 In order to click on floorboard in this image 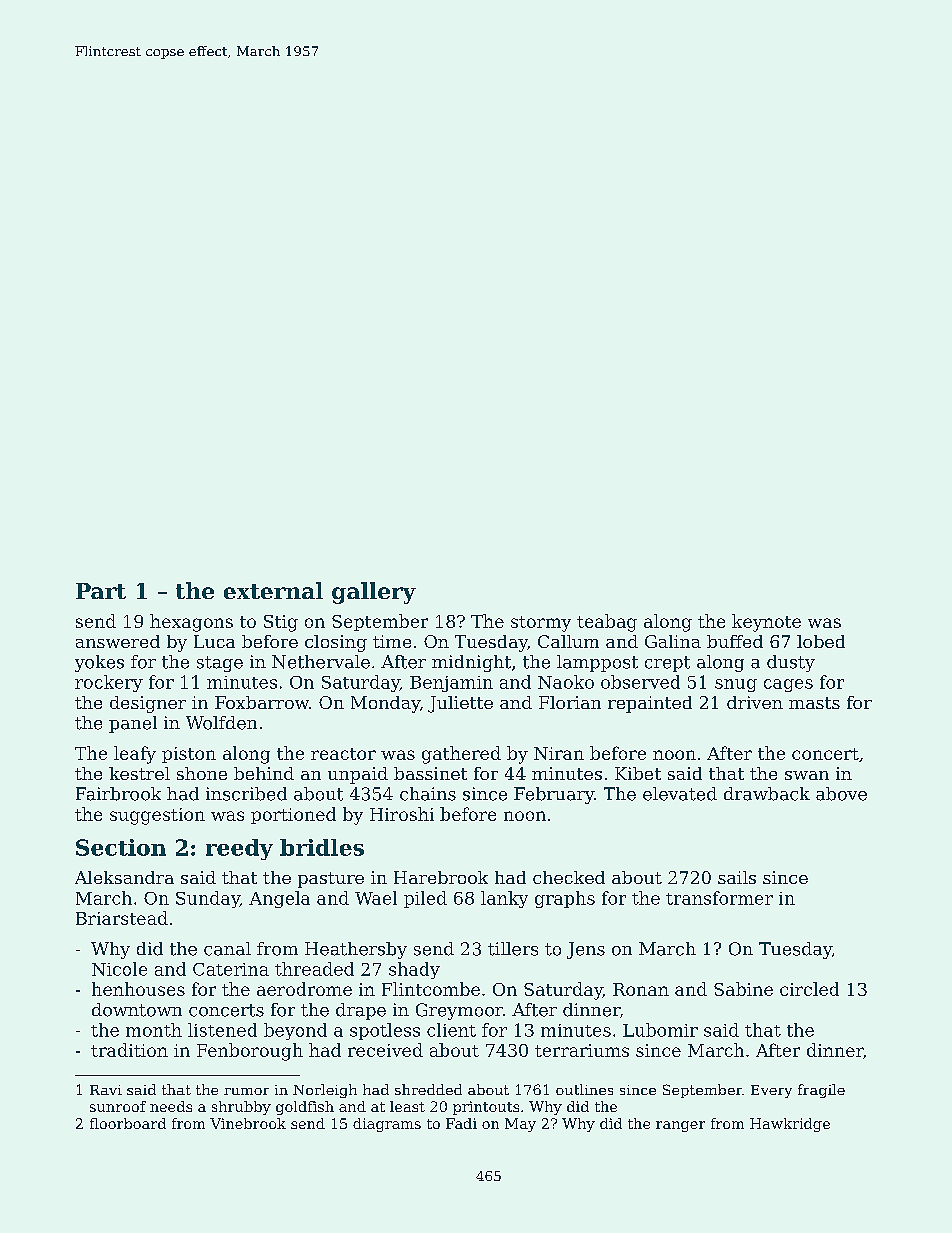, I will do `click(128, 1123)`.
